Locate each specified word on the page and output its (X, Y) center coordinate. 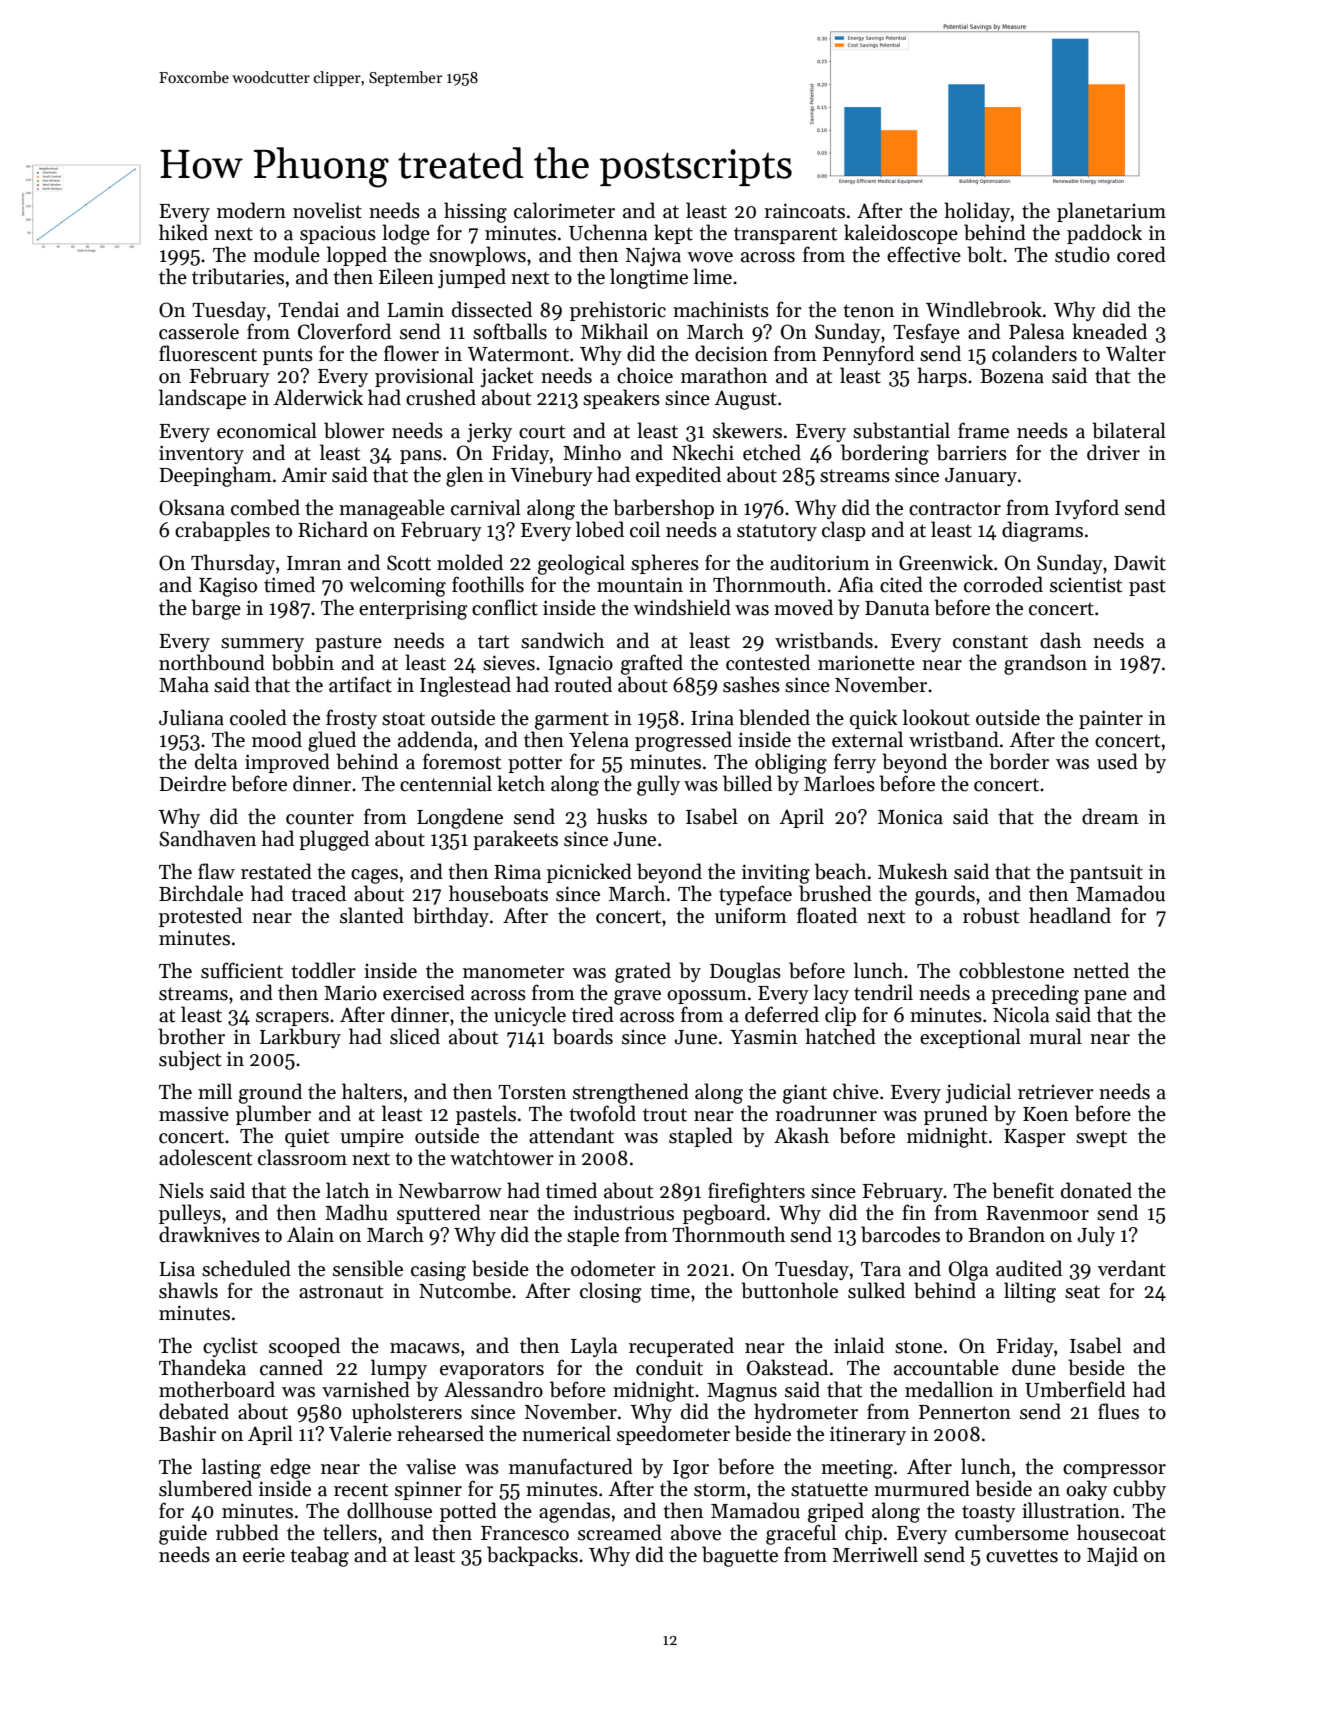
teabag (319, 1556)
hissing (475, 212)
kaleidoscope (901, 234)
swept (1101, 1138)
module (286, 254)
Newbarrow (450, 1190)
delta (216, 761)
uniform (751, 915)
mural (1055, 1036)
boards (583, 1036)
